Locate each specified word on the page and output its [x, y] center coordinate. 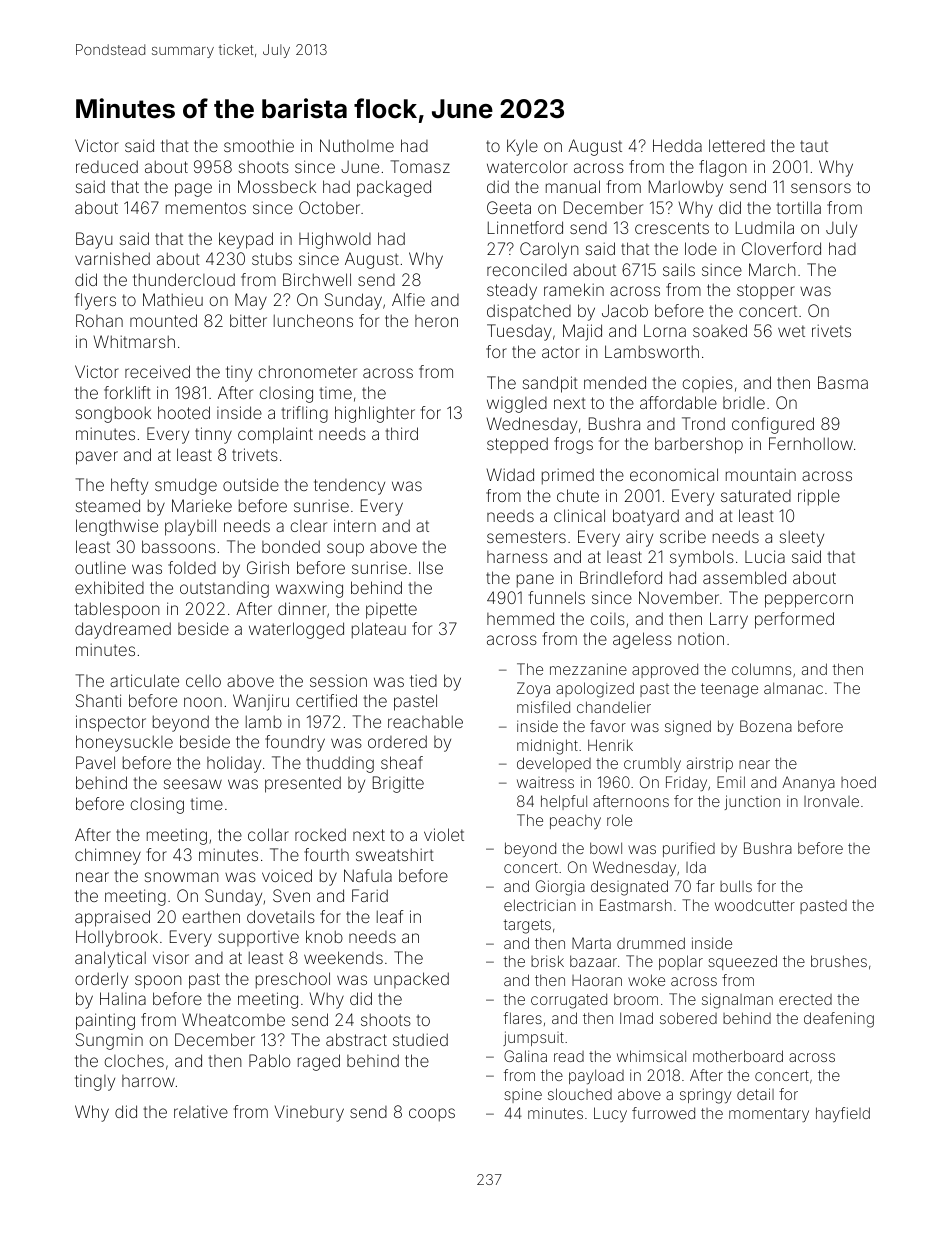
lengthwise [117, 527]
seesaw [193, 784]
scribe [683, 536]
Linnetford [525, 227]
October [329, 207]
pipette [391, 611]
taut [814, 146]
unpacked [411, 980]
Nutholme [357, 145]
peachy [575, 821]
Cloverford [781, 248]
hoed [858, 782]
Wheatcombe [233, 1019]
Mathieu [173, 299]
